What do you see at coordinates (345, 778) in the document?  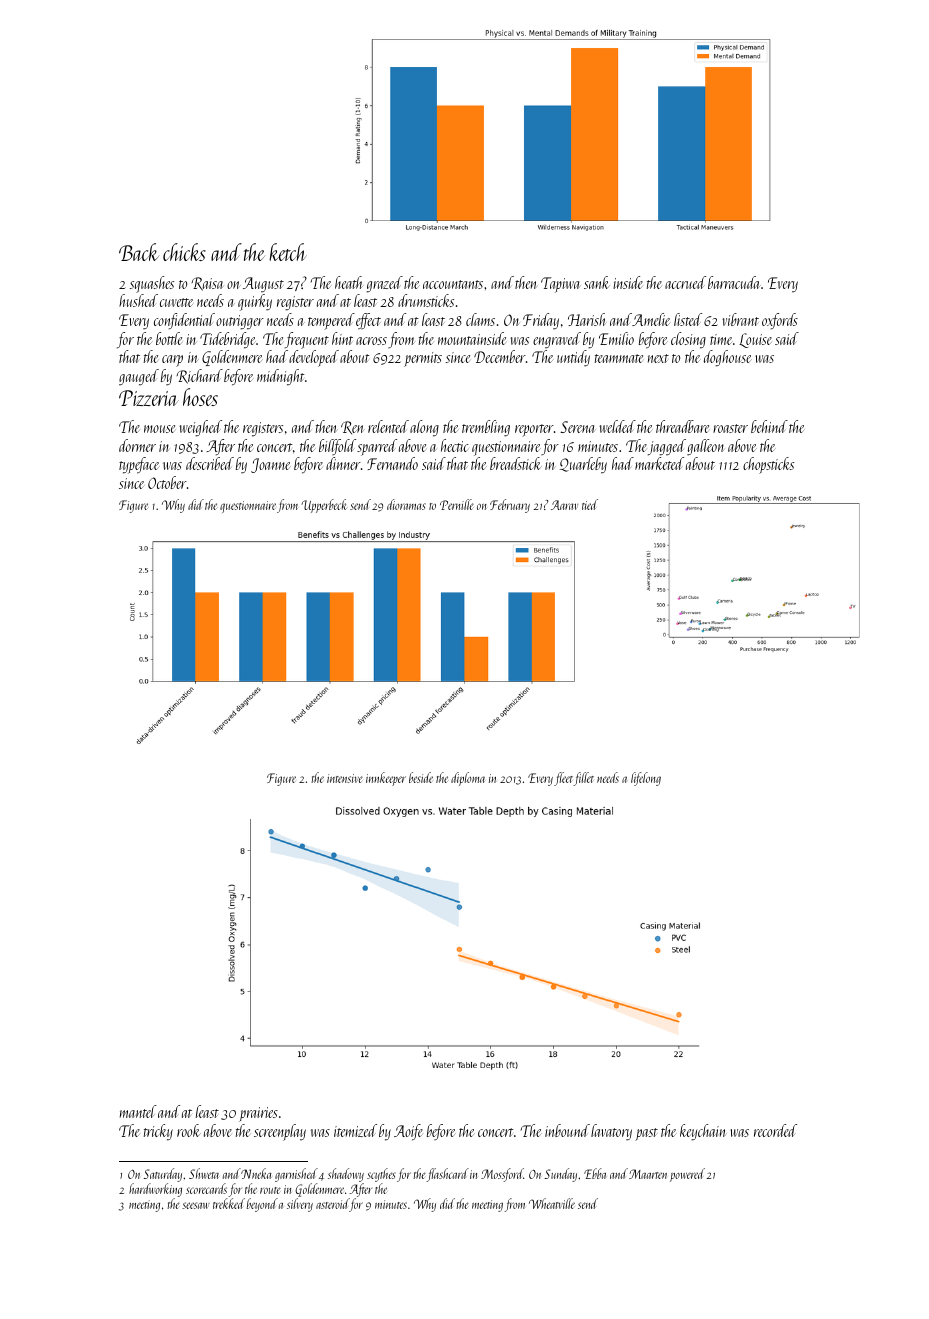 I see `intensive` at bounding box center [345, 778].
